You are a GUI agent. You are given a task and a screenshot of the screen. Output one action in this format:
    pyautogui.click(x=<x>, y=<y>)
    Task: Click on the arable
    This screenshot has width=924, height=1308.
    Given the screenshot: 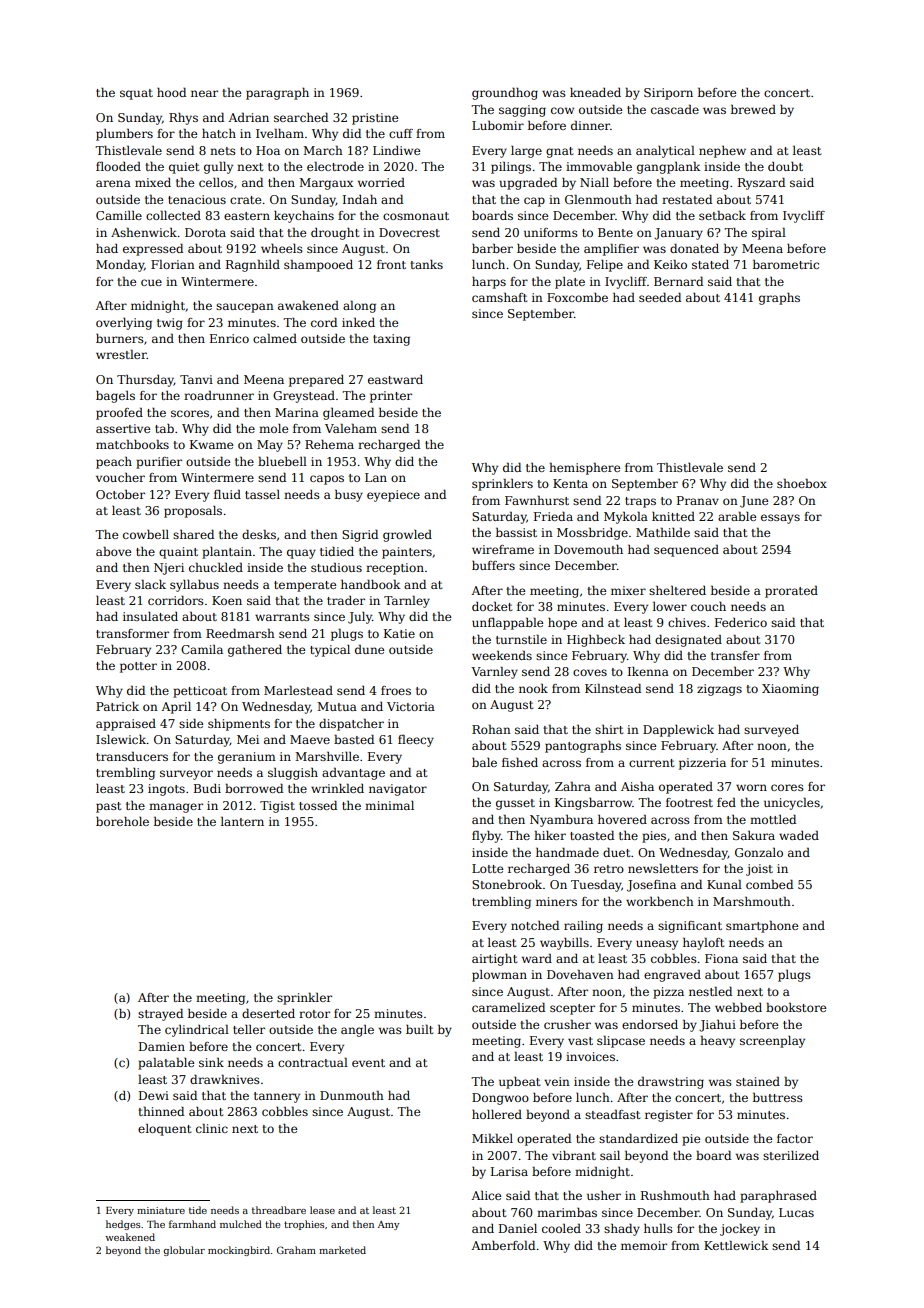 What is the action you would take?
    pyautogui.click(x=737, y=516)
